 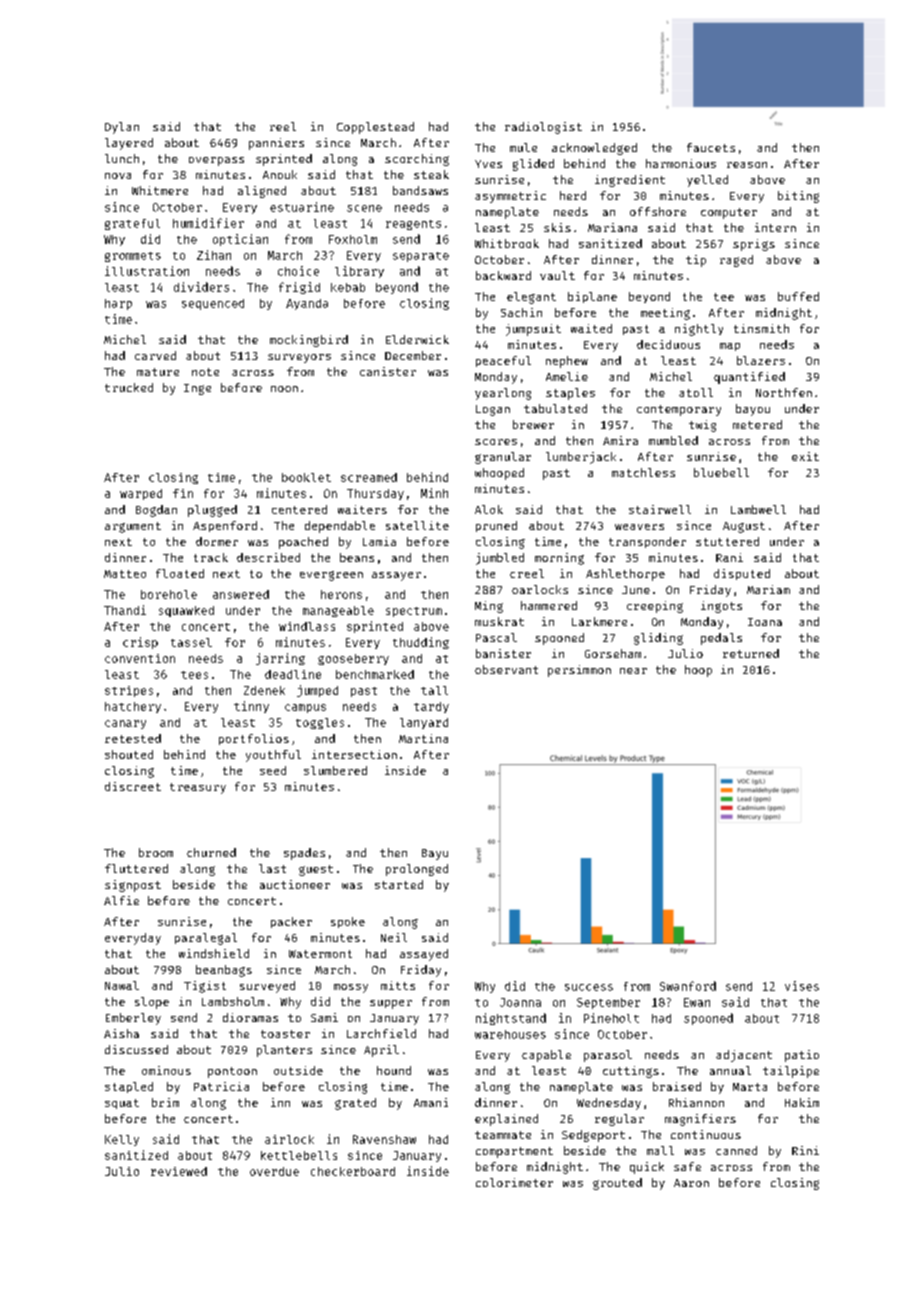 What do you see at coordinates (507, 243) in the screenshot?
I see `Whitbrook` at bounding box center [507, 243].
